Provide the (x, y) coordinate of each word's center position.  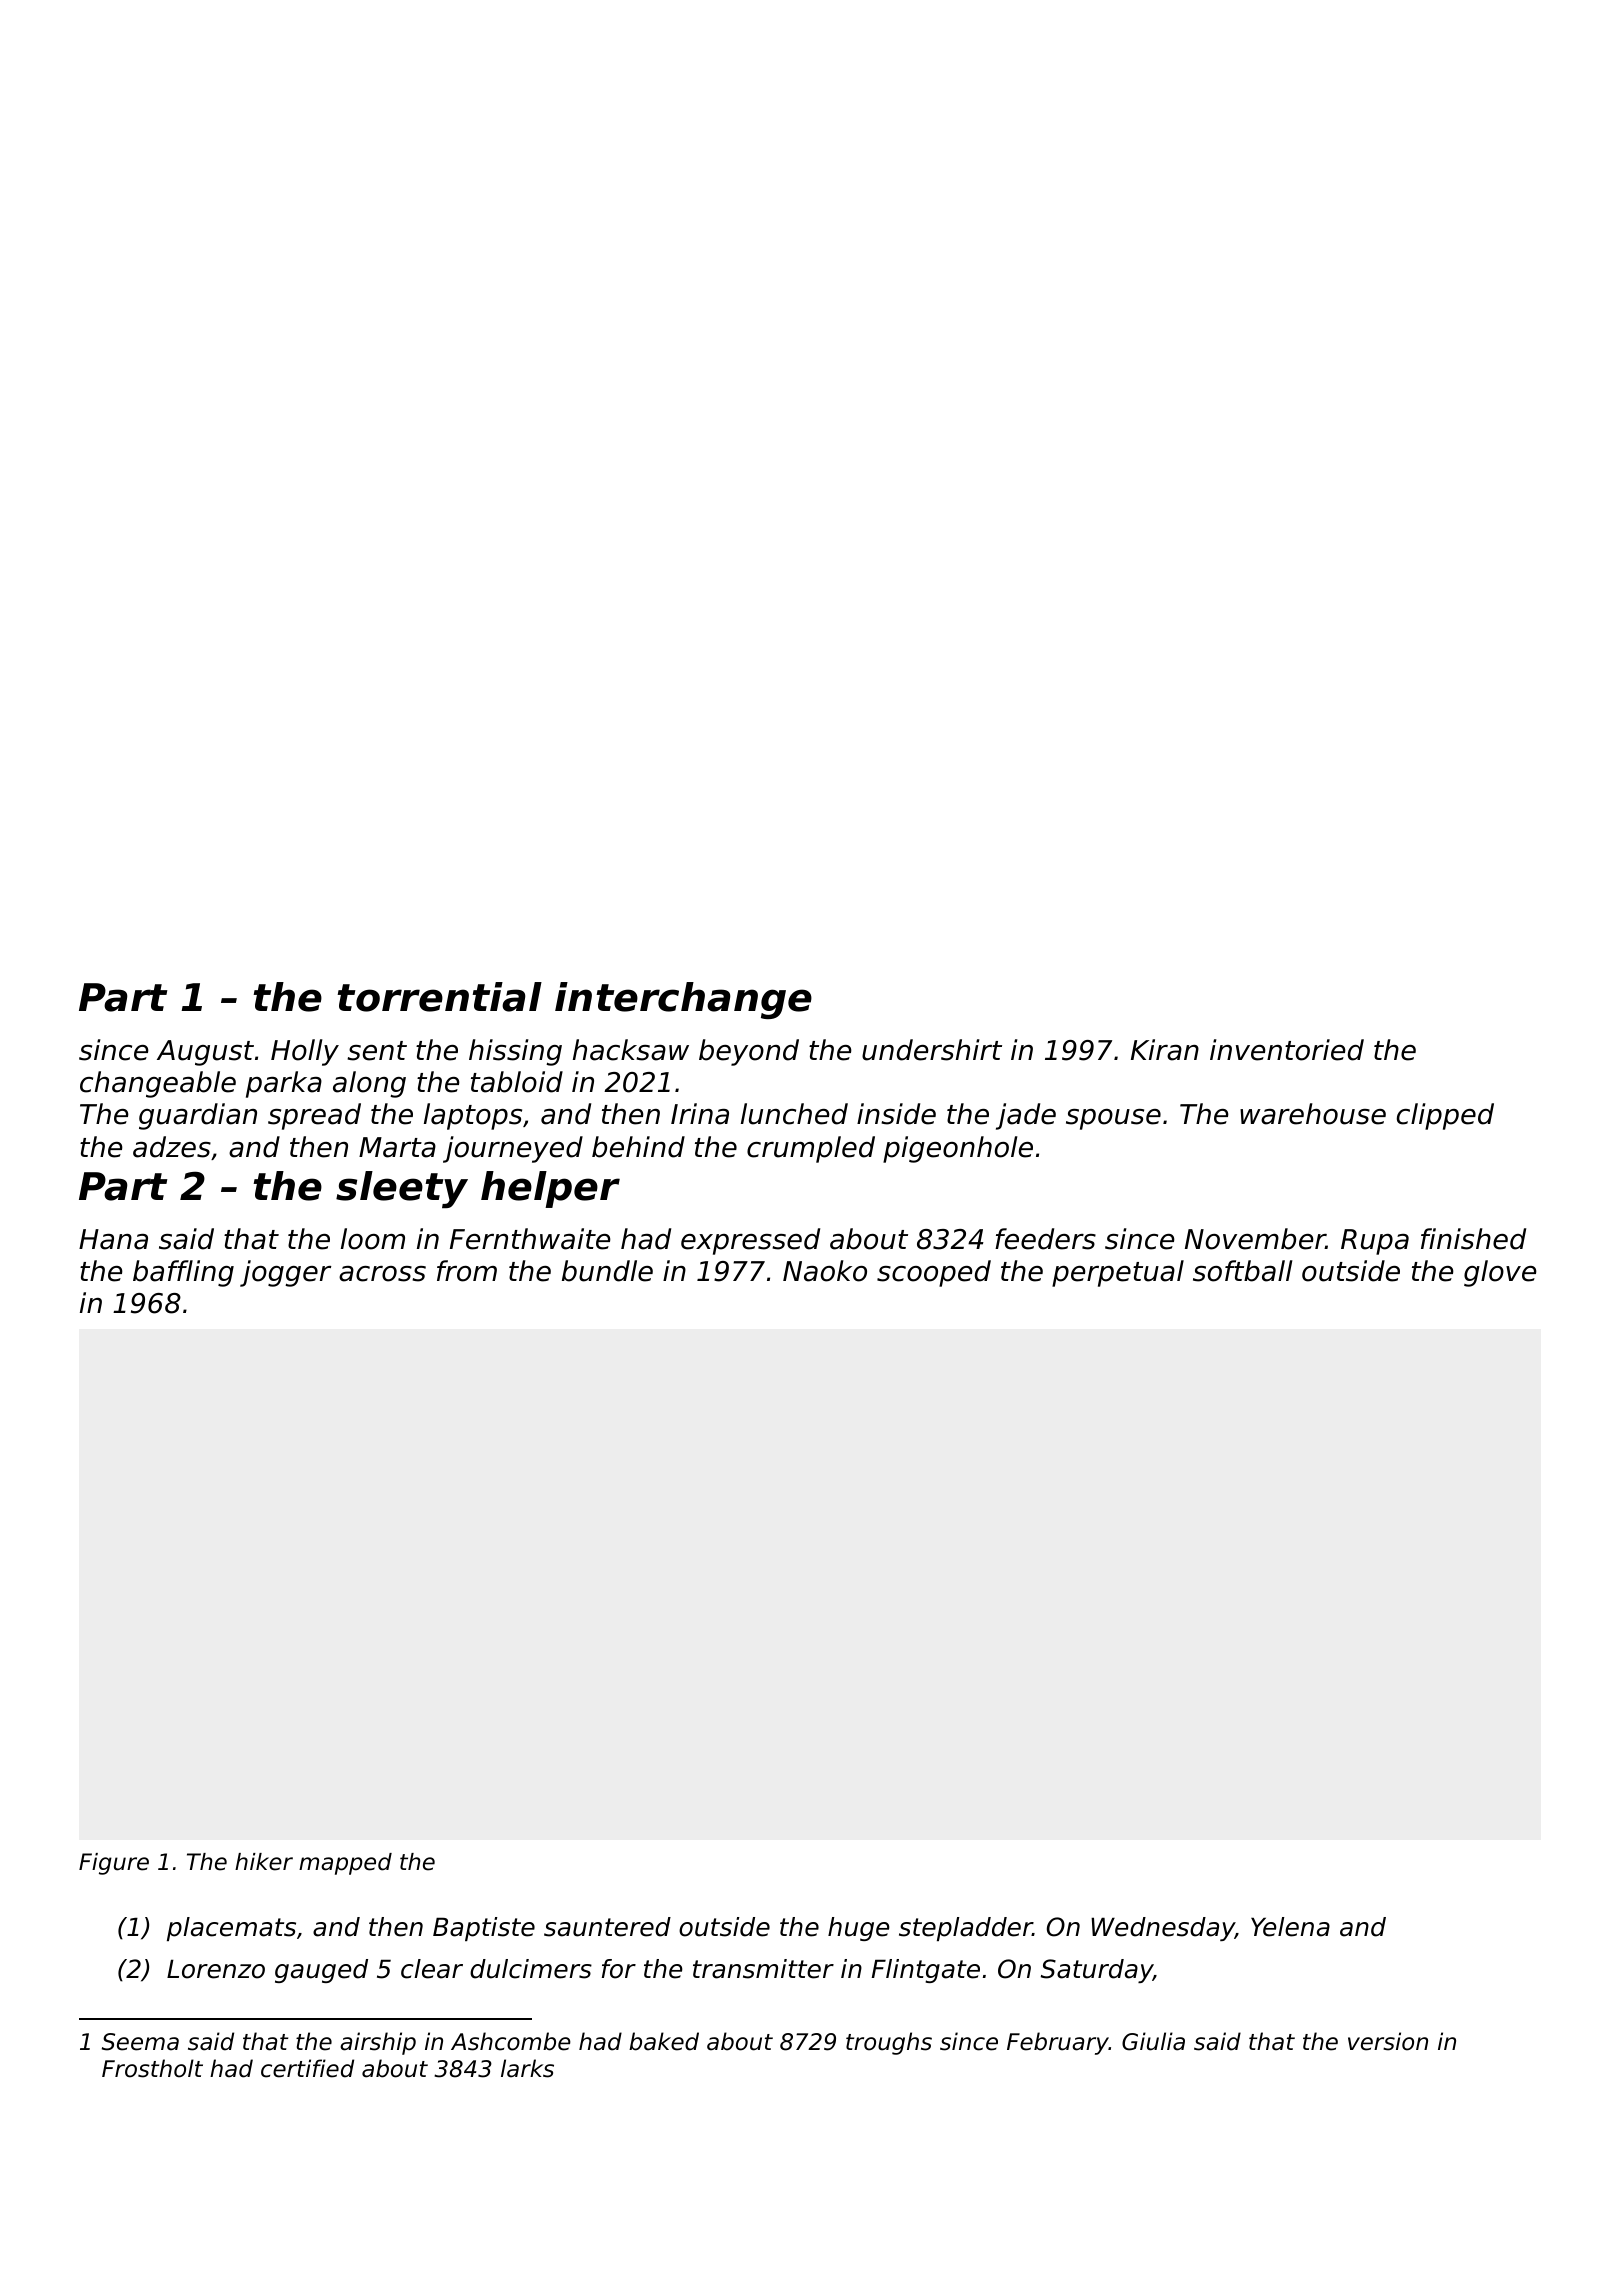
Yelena (1290, 1927)
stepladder (966, 1929)
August (205, 1053)
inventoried (1287, 1050)
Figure (114, 1864)
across (382, 1274)
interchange (683, 1000)
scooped (934, 1273)
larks (527, 2068)
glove (1500, 1273)
